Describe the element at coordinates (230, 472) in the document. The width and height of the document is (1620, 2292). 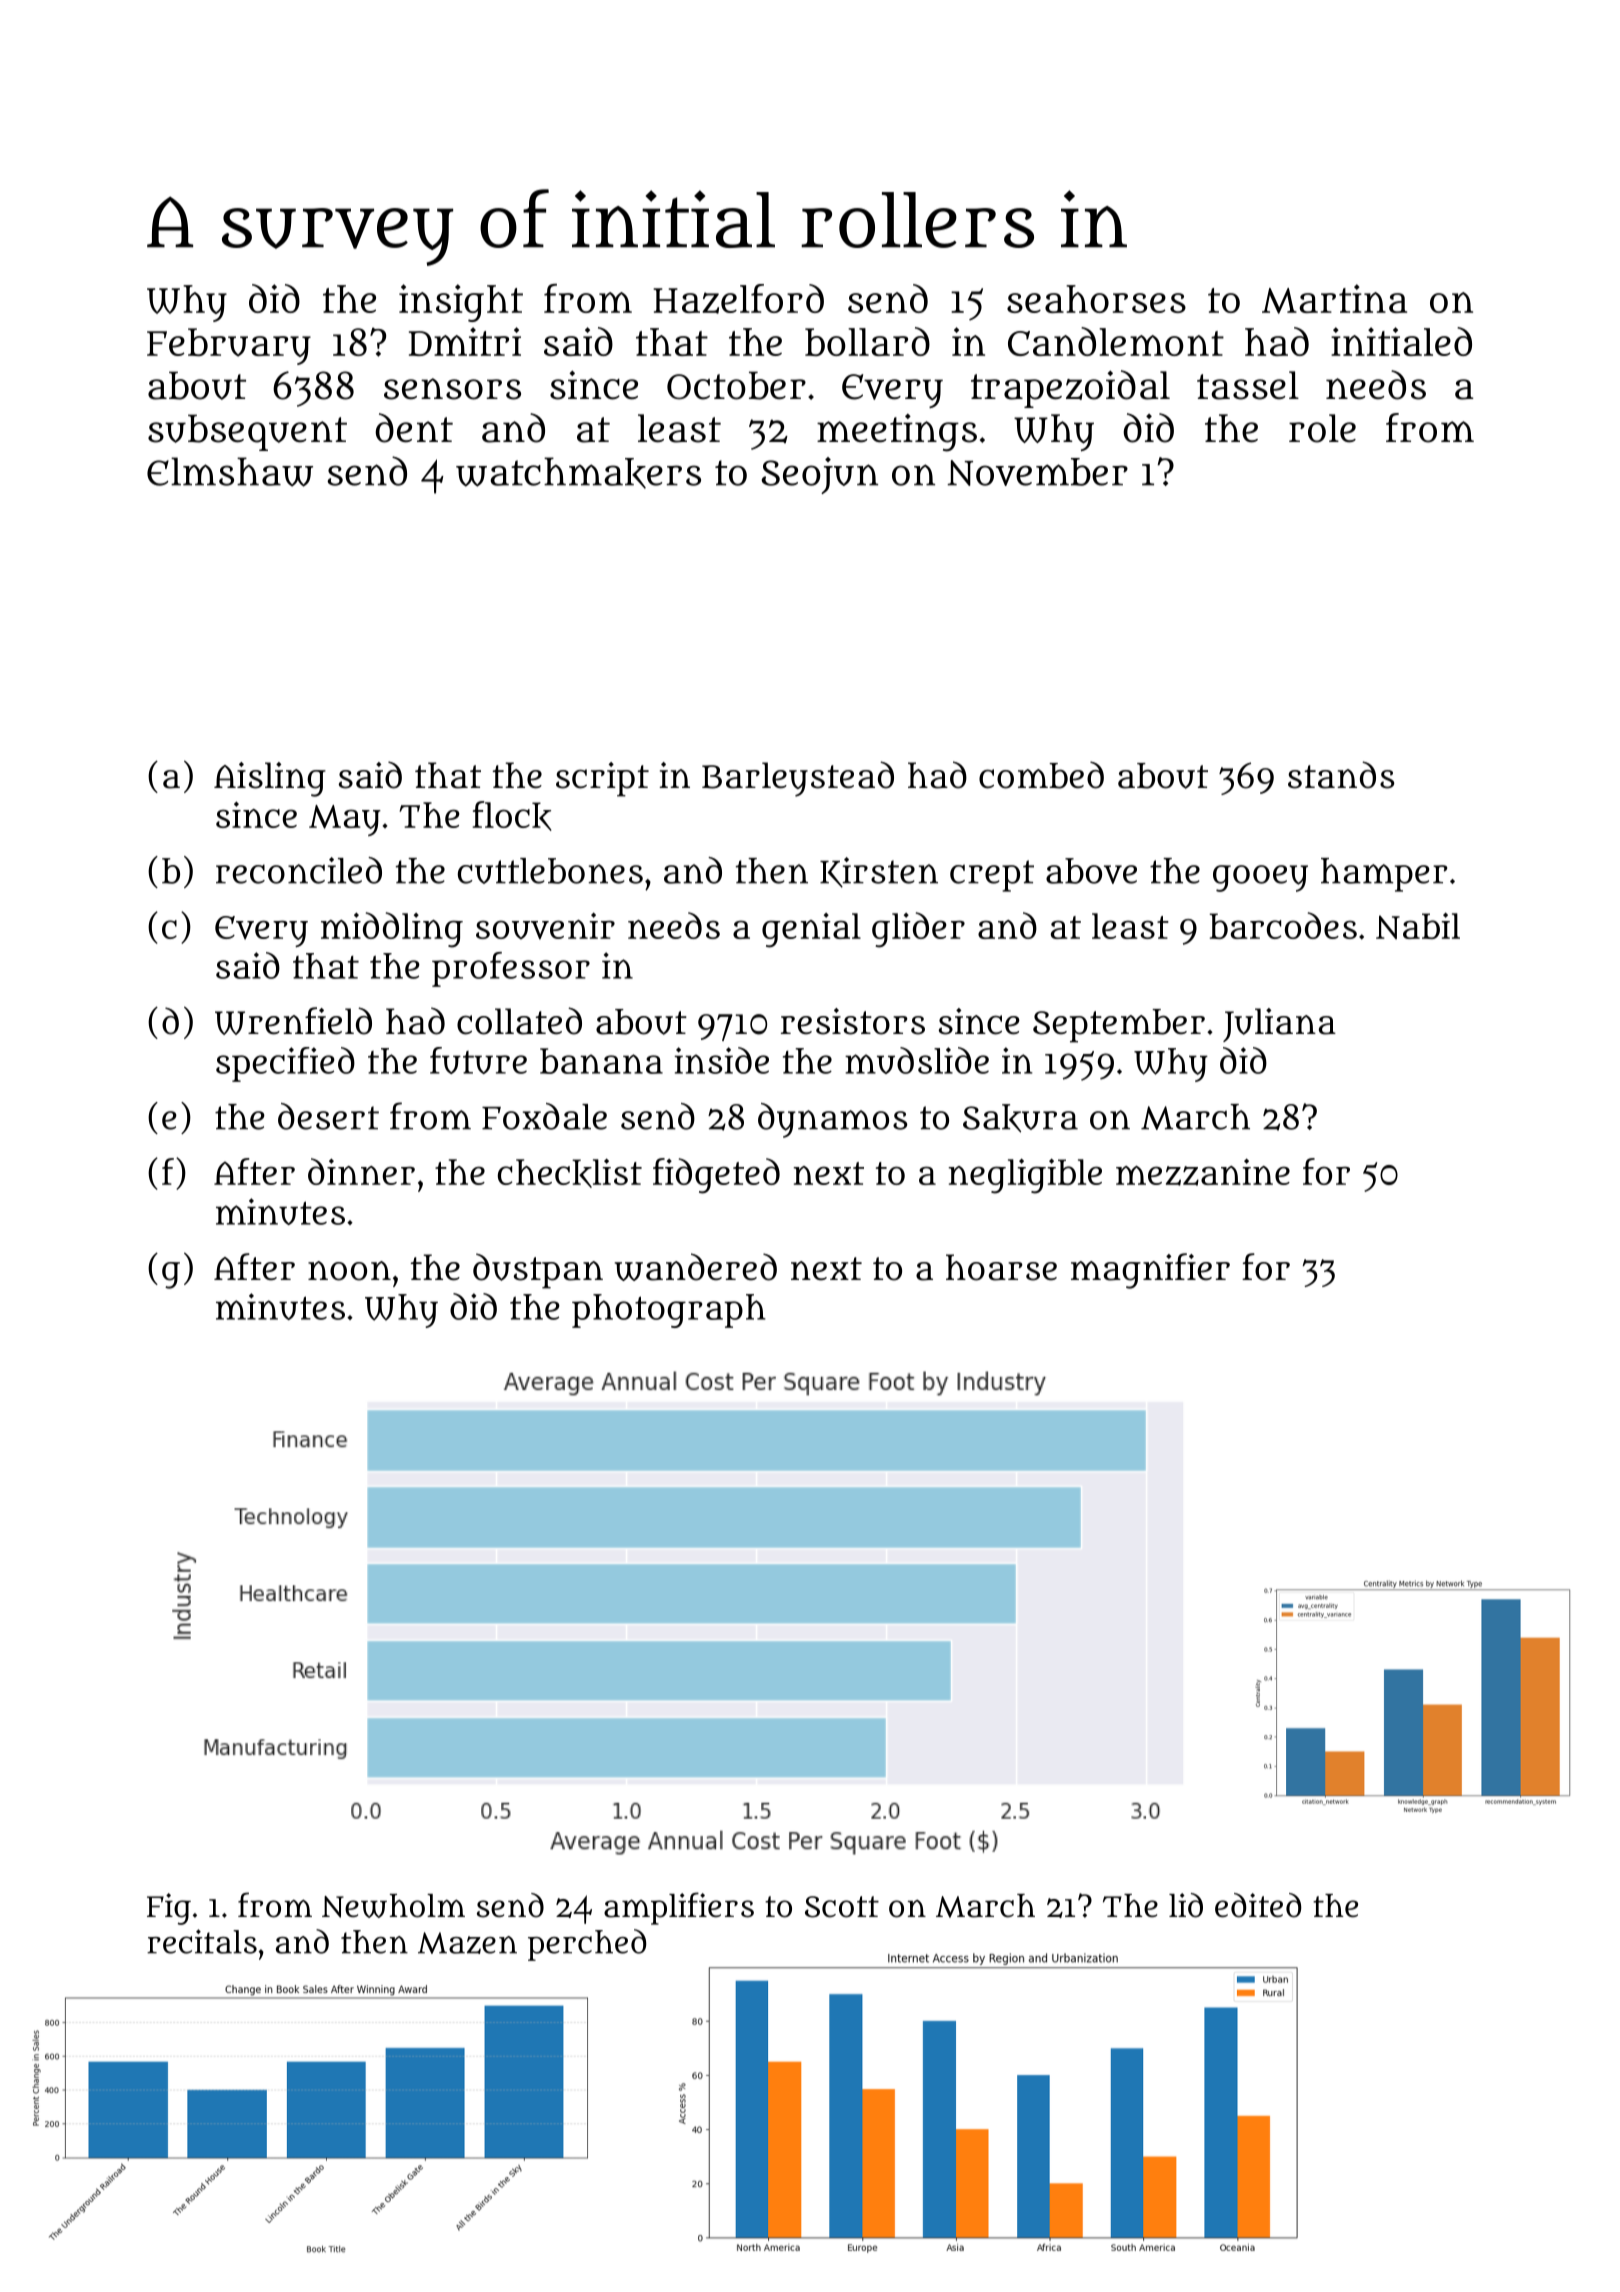
I see `Elmshaw` at that location.
